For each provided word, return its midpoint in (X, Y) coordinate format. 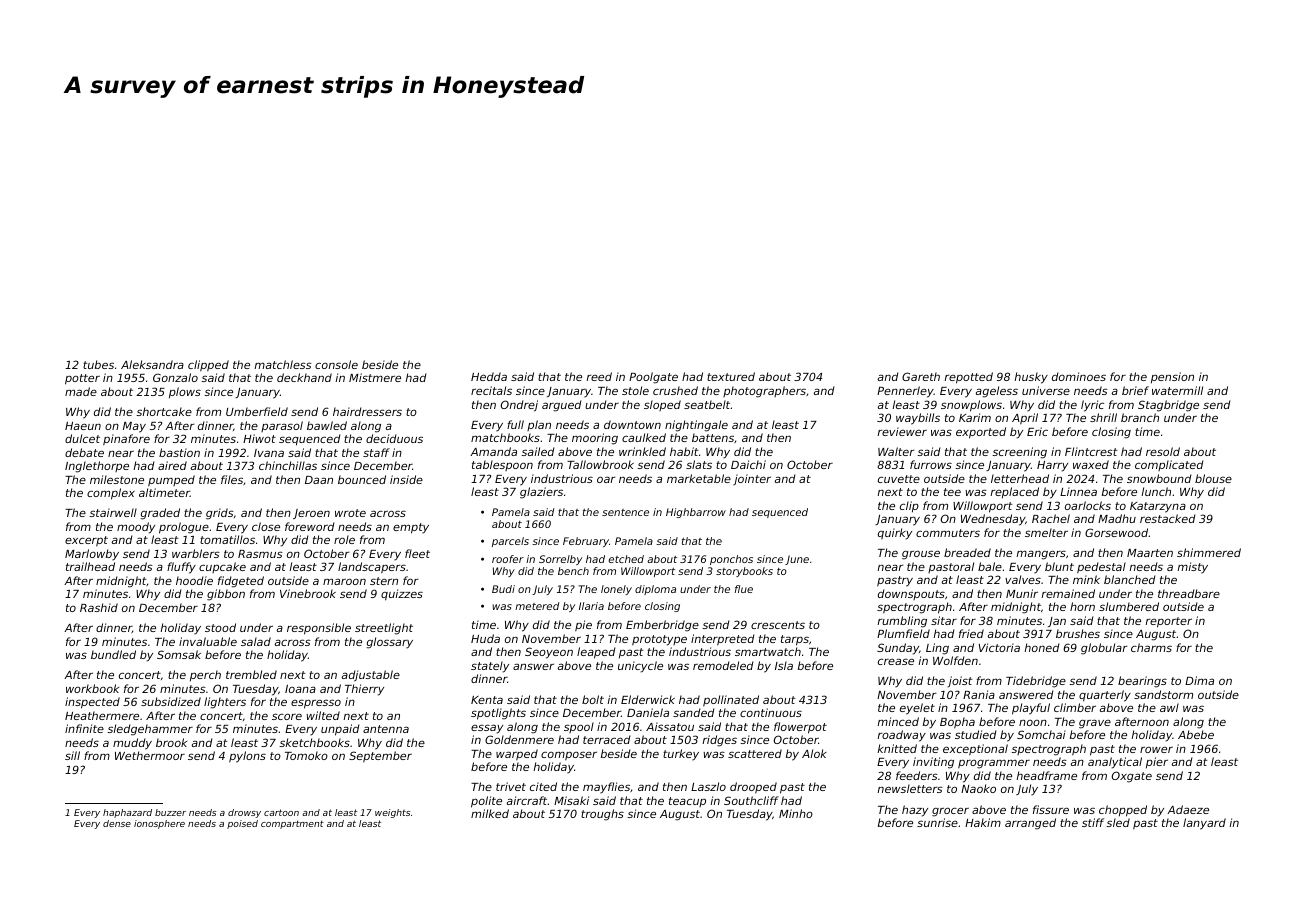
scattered (755, 753)
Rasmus (260, 554)
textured (731, 376)
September (380, 756)
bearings (1142, 682)
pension (1172, 377)
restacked (1167, 518)
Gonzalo (175, 377)
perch (205, 675)
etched (626, 559)
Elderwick (648, 699)
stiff (1093, 822)
